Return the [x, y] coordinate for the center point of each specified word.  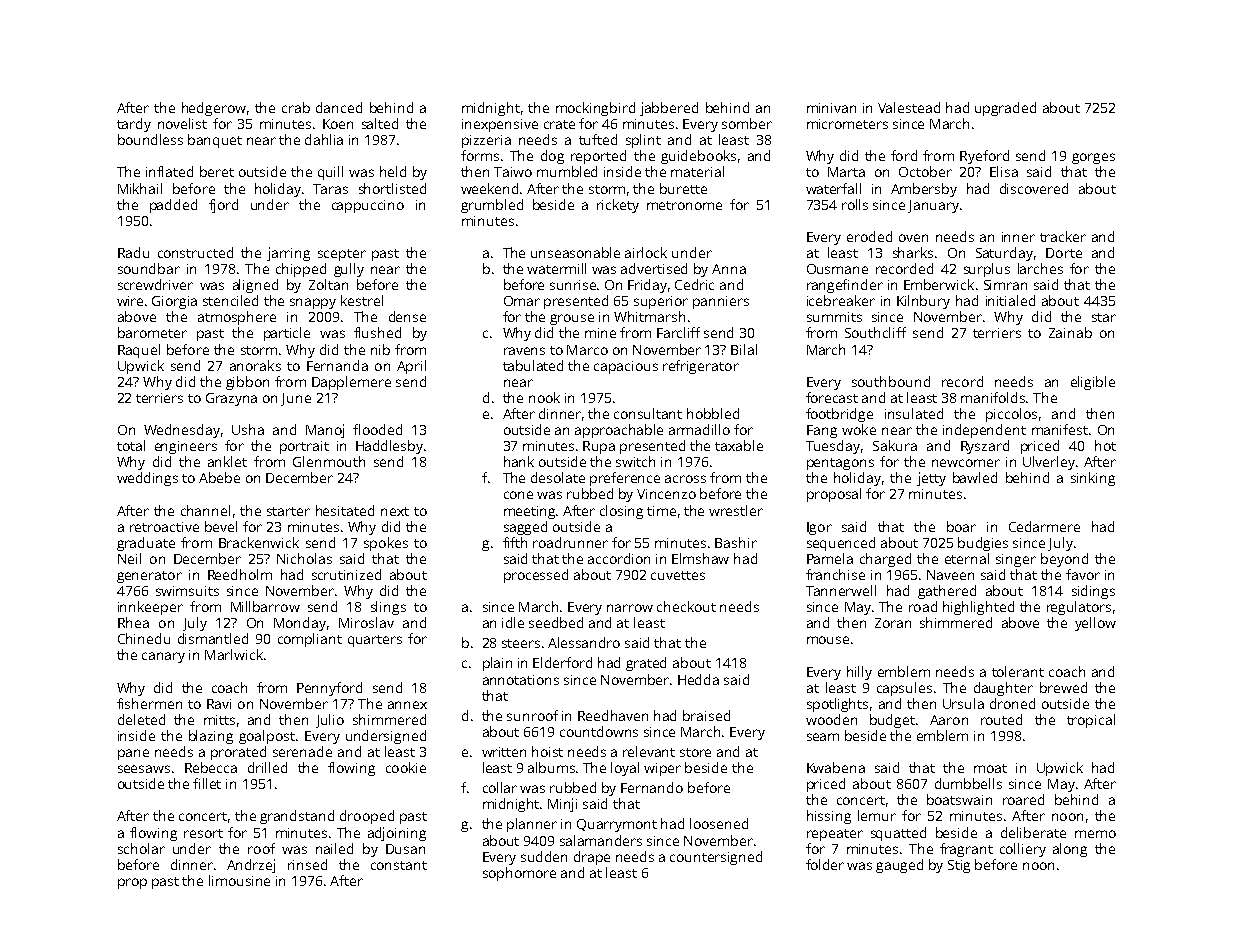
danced [339, 107]
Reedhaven [613, 715]
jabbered [669, 109]
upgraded [1005, 109]
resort [203, 833]
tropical [1091, 721]
